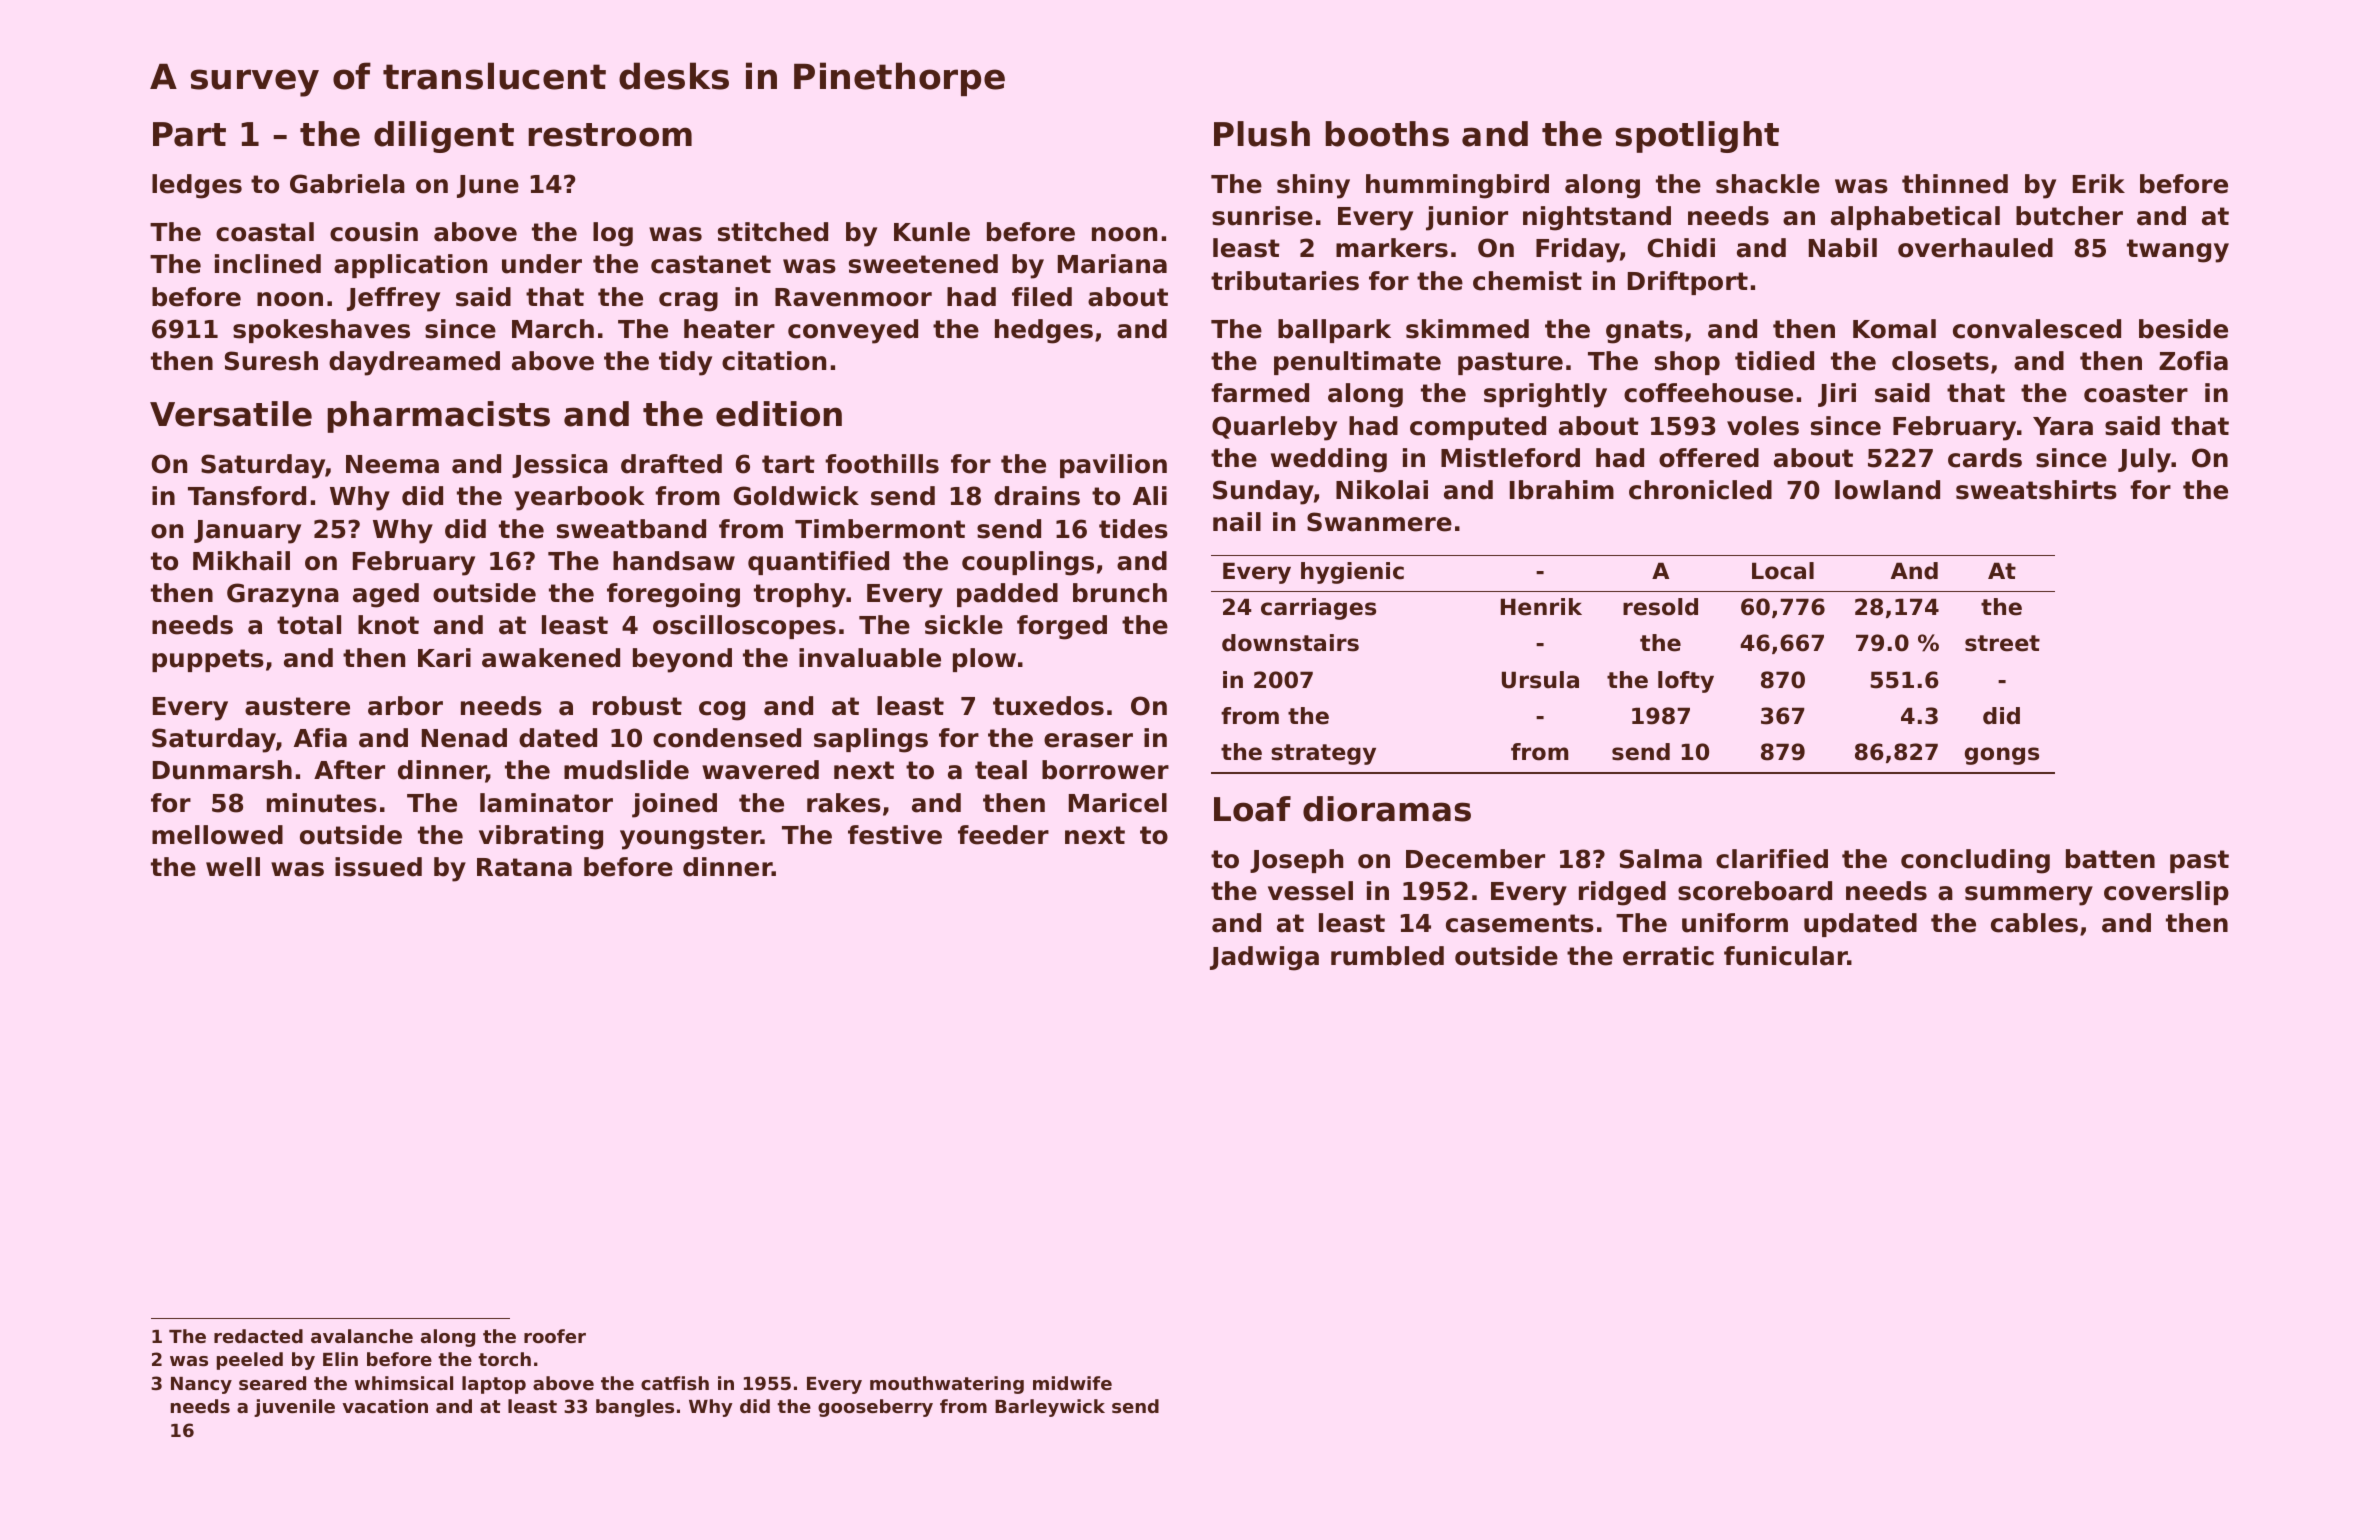 This screenshot has width=2380, height=1540. I want to click on coastal, so click(265, 232).
